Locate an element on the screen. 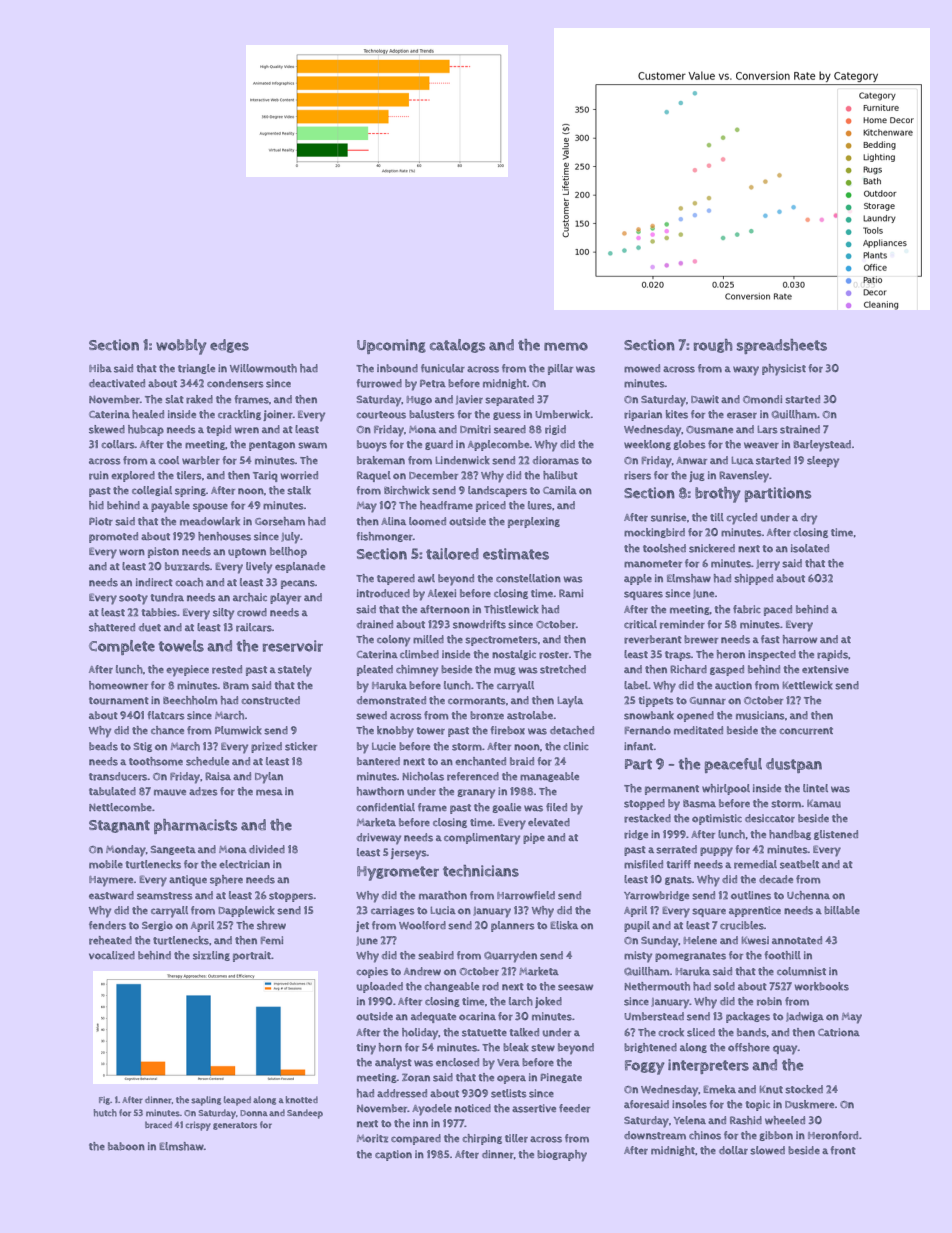 The image size is (952, 1233). Rashid is located at coordinates (746, 1120).
